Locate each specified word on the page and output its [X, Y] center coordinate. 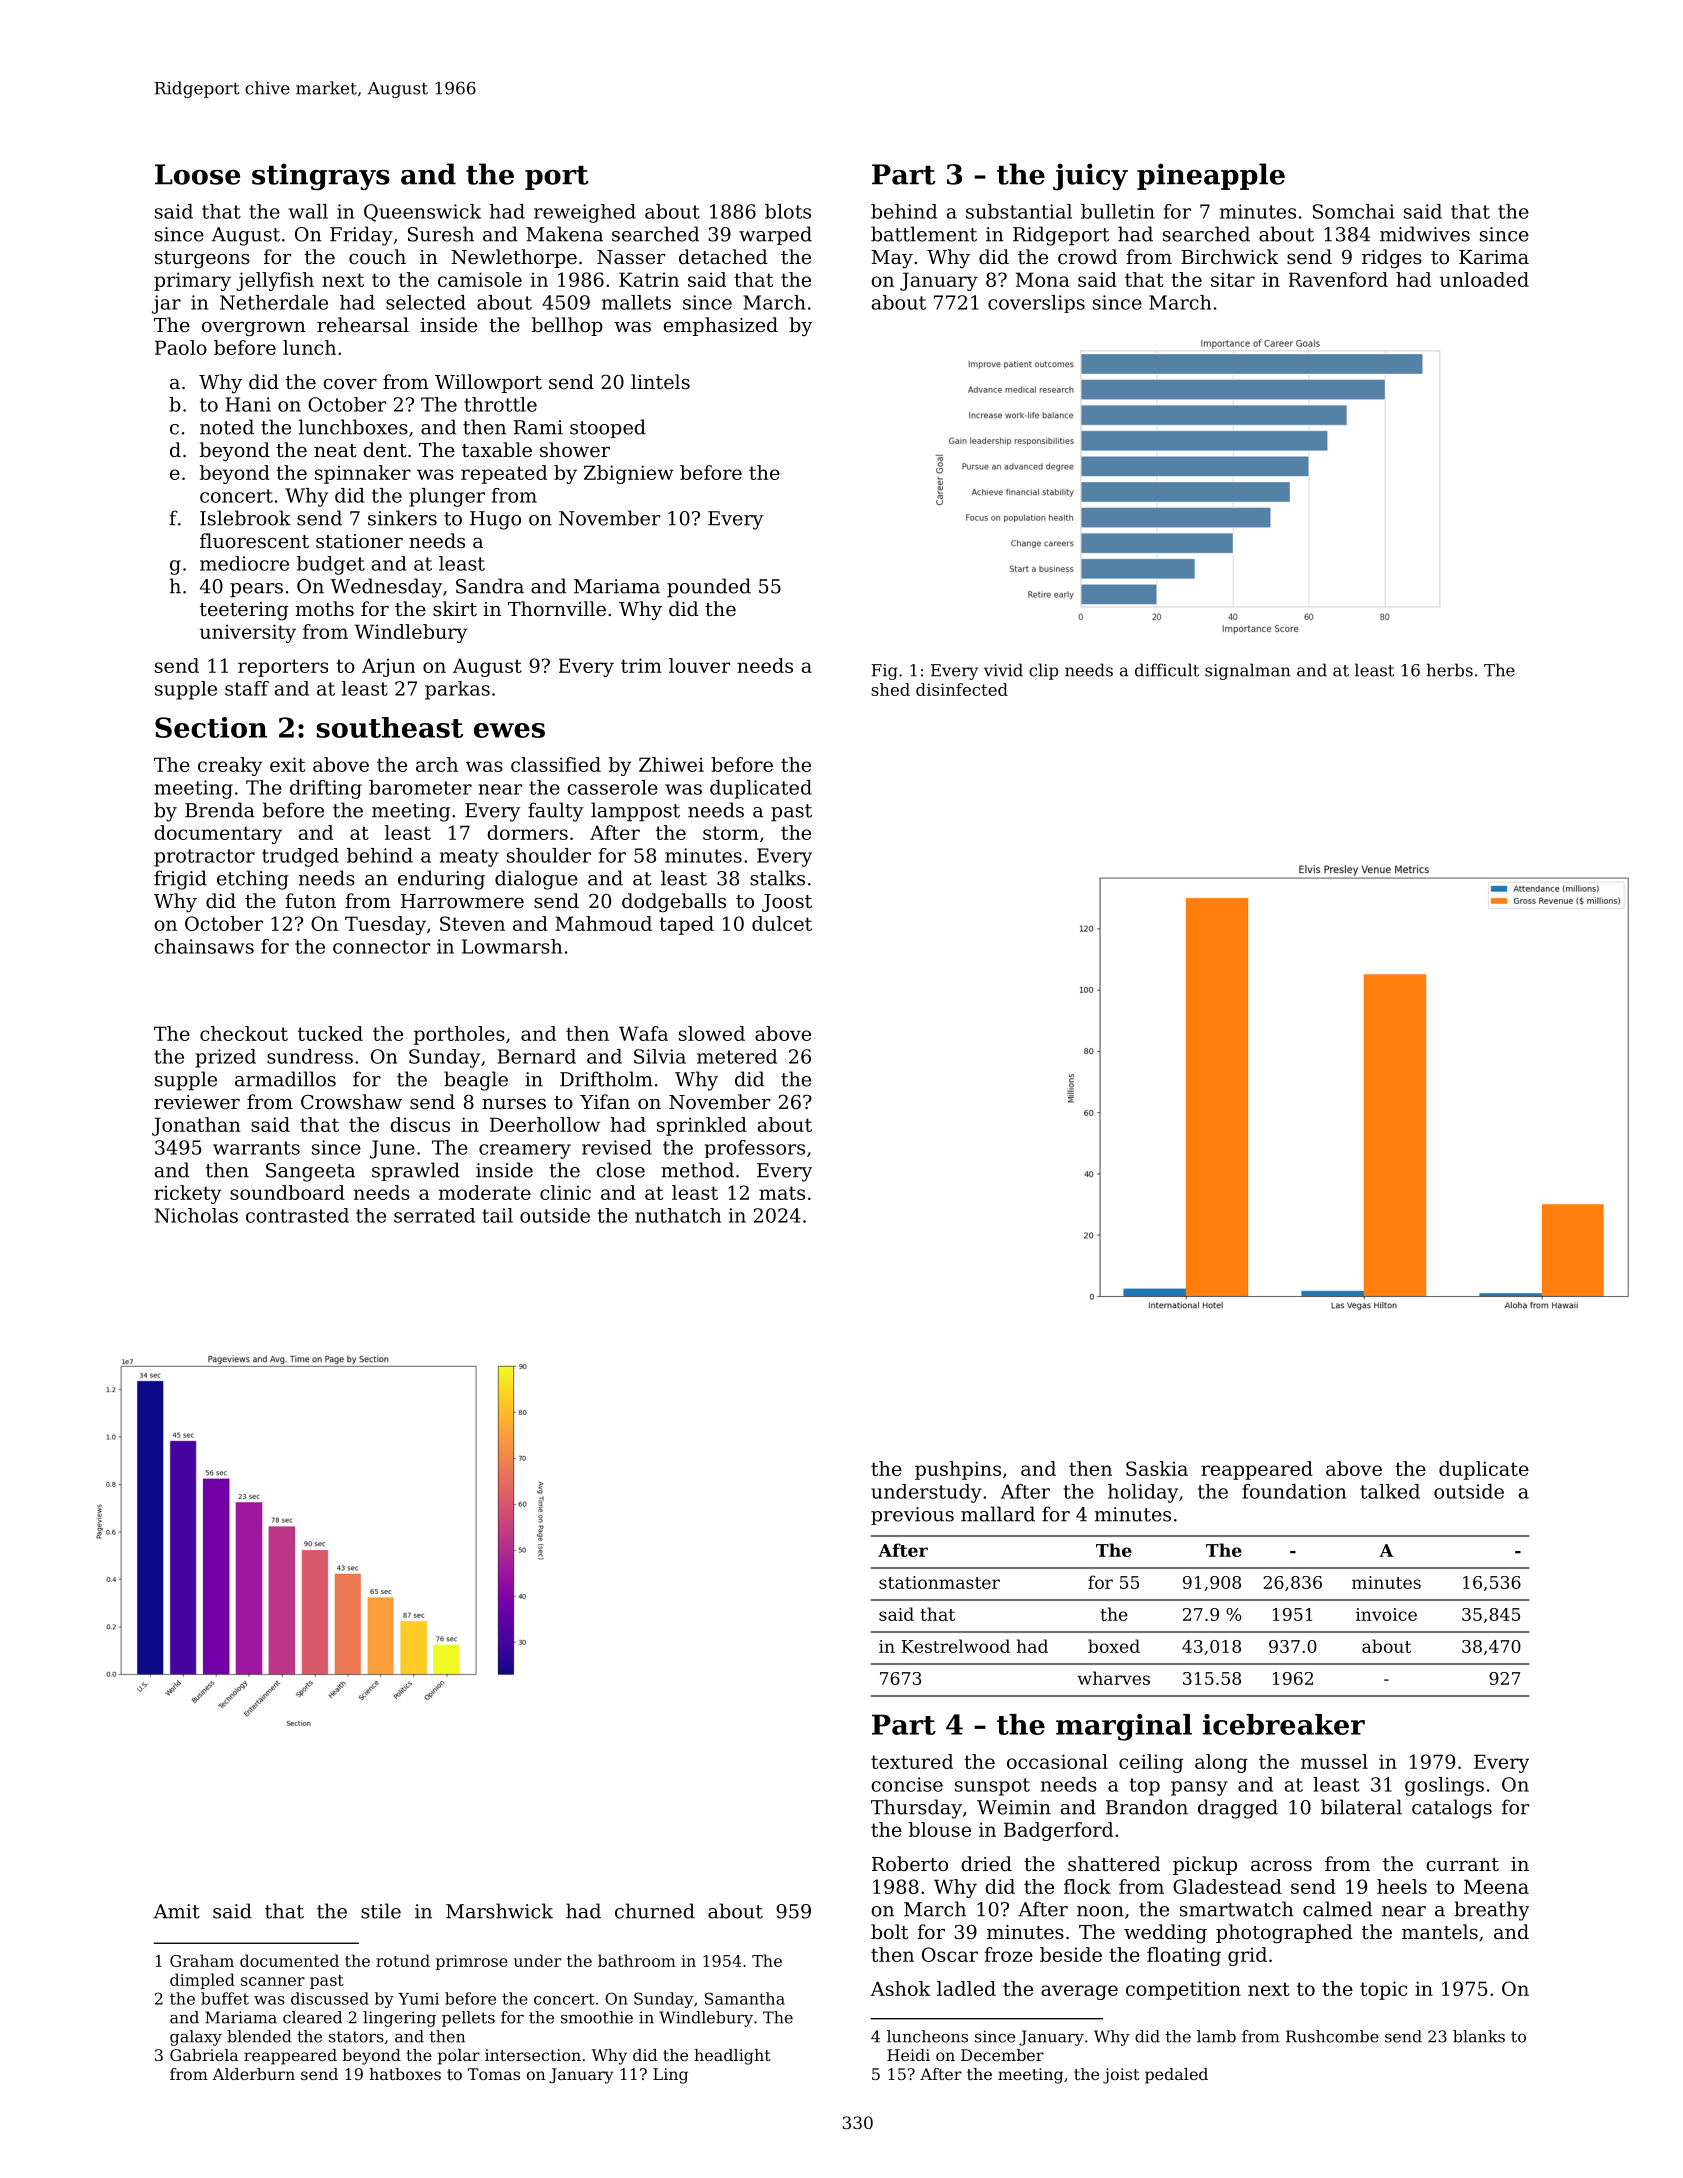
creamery [525, 1151]
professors [755, 1149]
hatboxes [405, 2074]
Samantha [745, 1998]
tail [497, 1215]
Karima [1494, 257]
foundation [1294, 1491]
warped [775, 235]
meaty [469, 858]
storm [731, 833]
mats [782, 1193]
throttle [500, 404]
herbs [1450, 670]
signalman [1248, 671]
